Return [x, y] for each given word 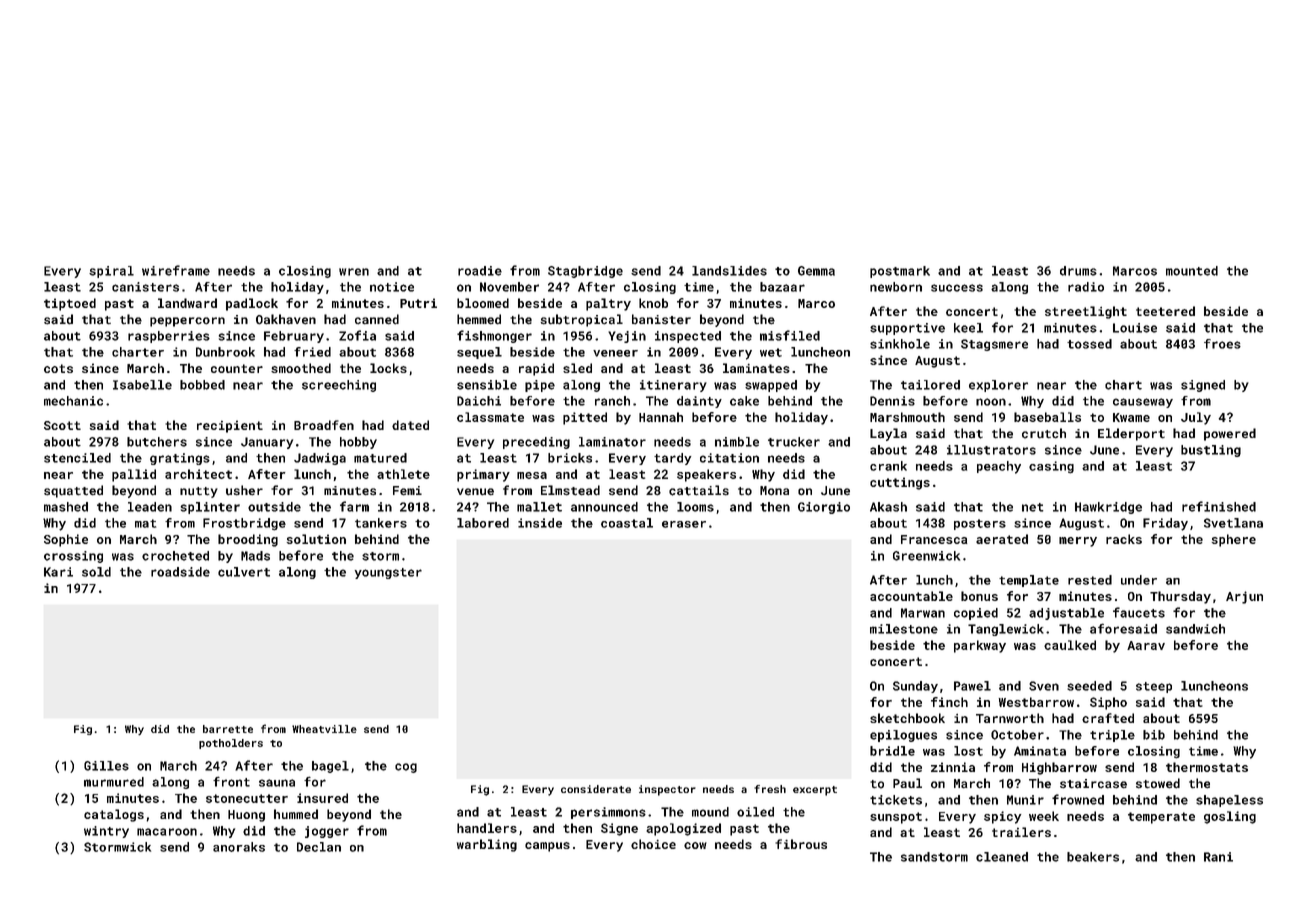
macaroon [167, 832]
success [957, 288]
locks [388, 368]
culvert [244, 572]
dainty [699, 402]
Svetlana [1233, 523]
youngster [388, 573]
